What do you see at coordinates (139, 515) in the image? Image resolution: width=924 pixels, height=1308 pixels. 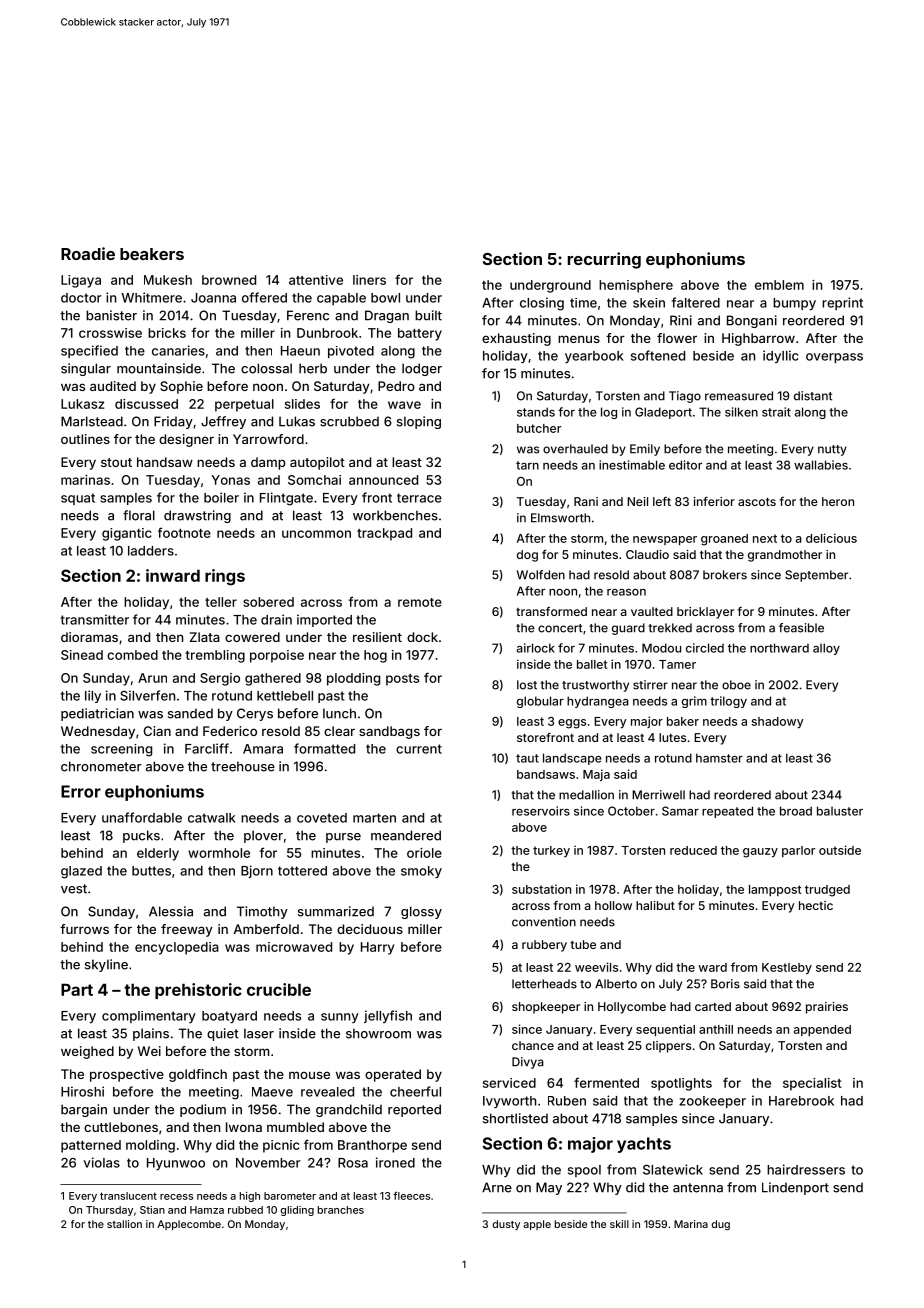 I see `floral` at bounding box center [139, 515].
